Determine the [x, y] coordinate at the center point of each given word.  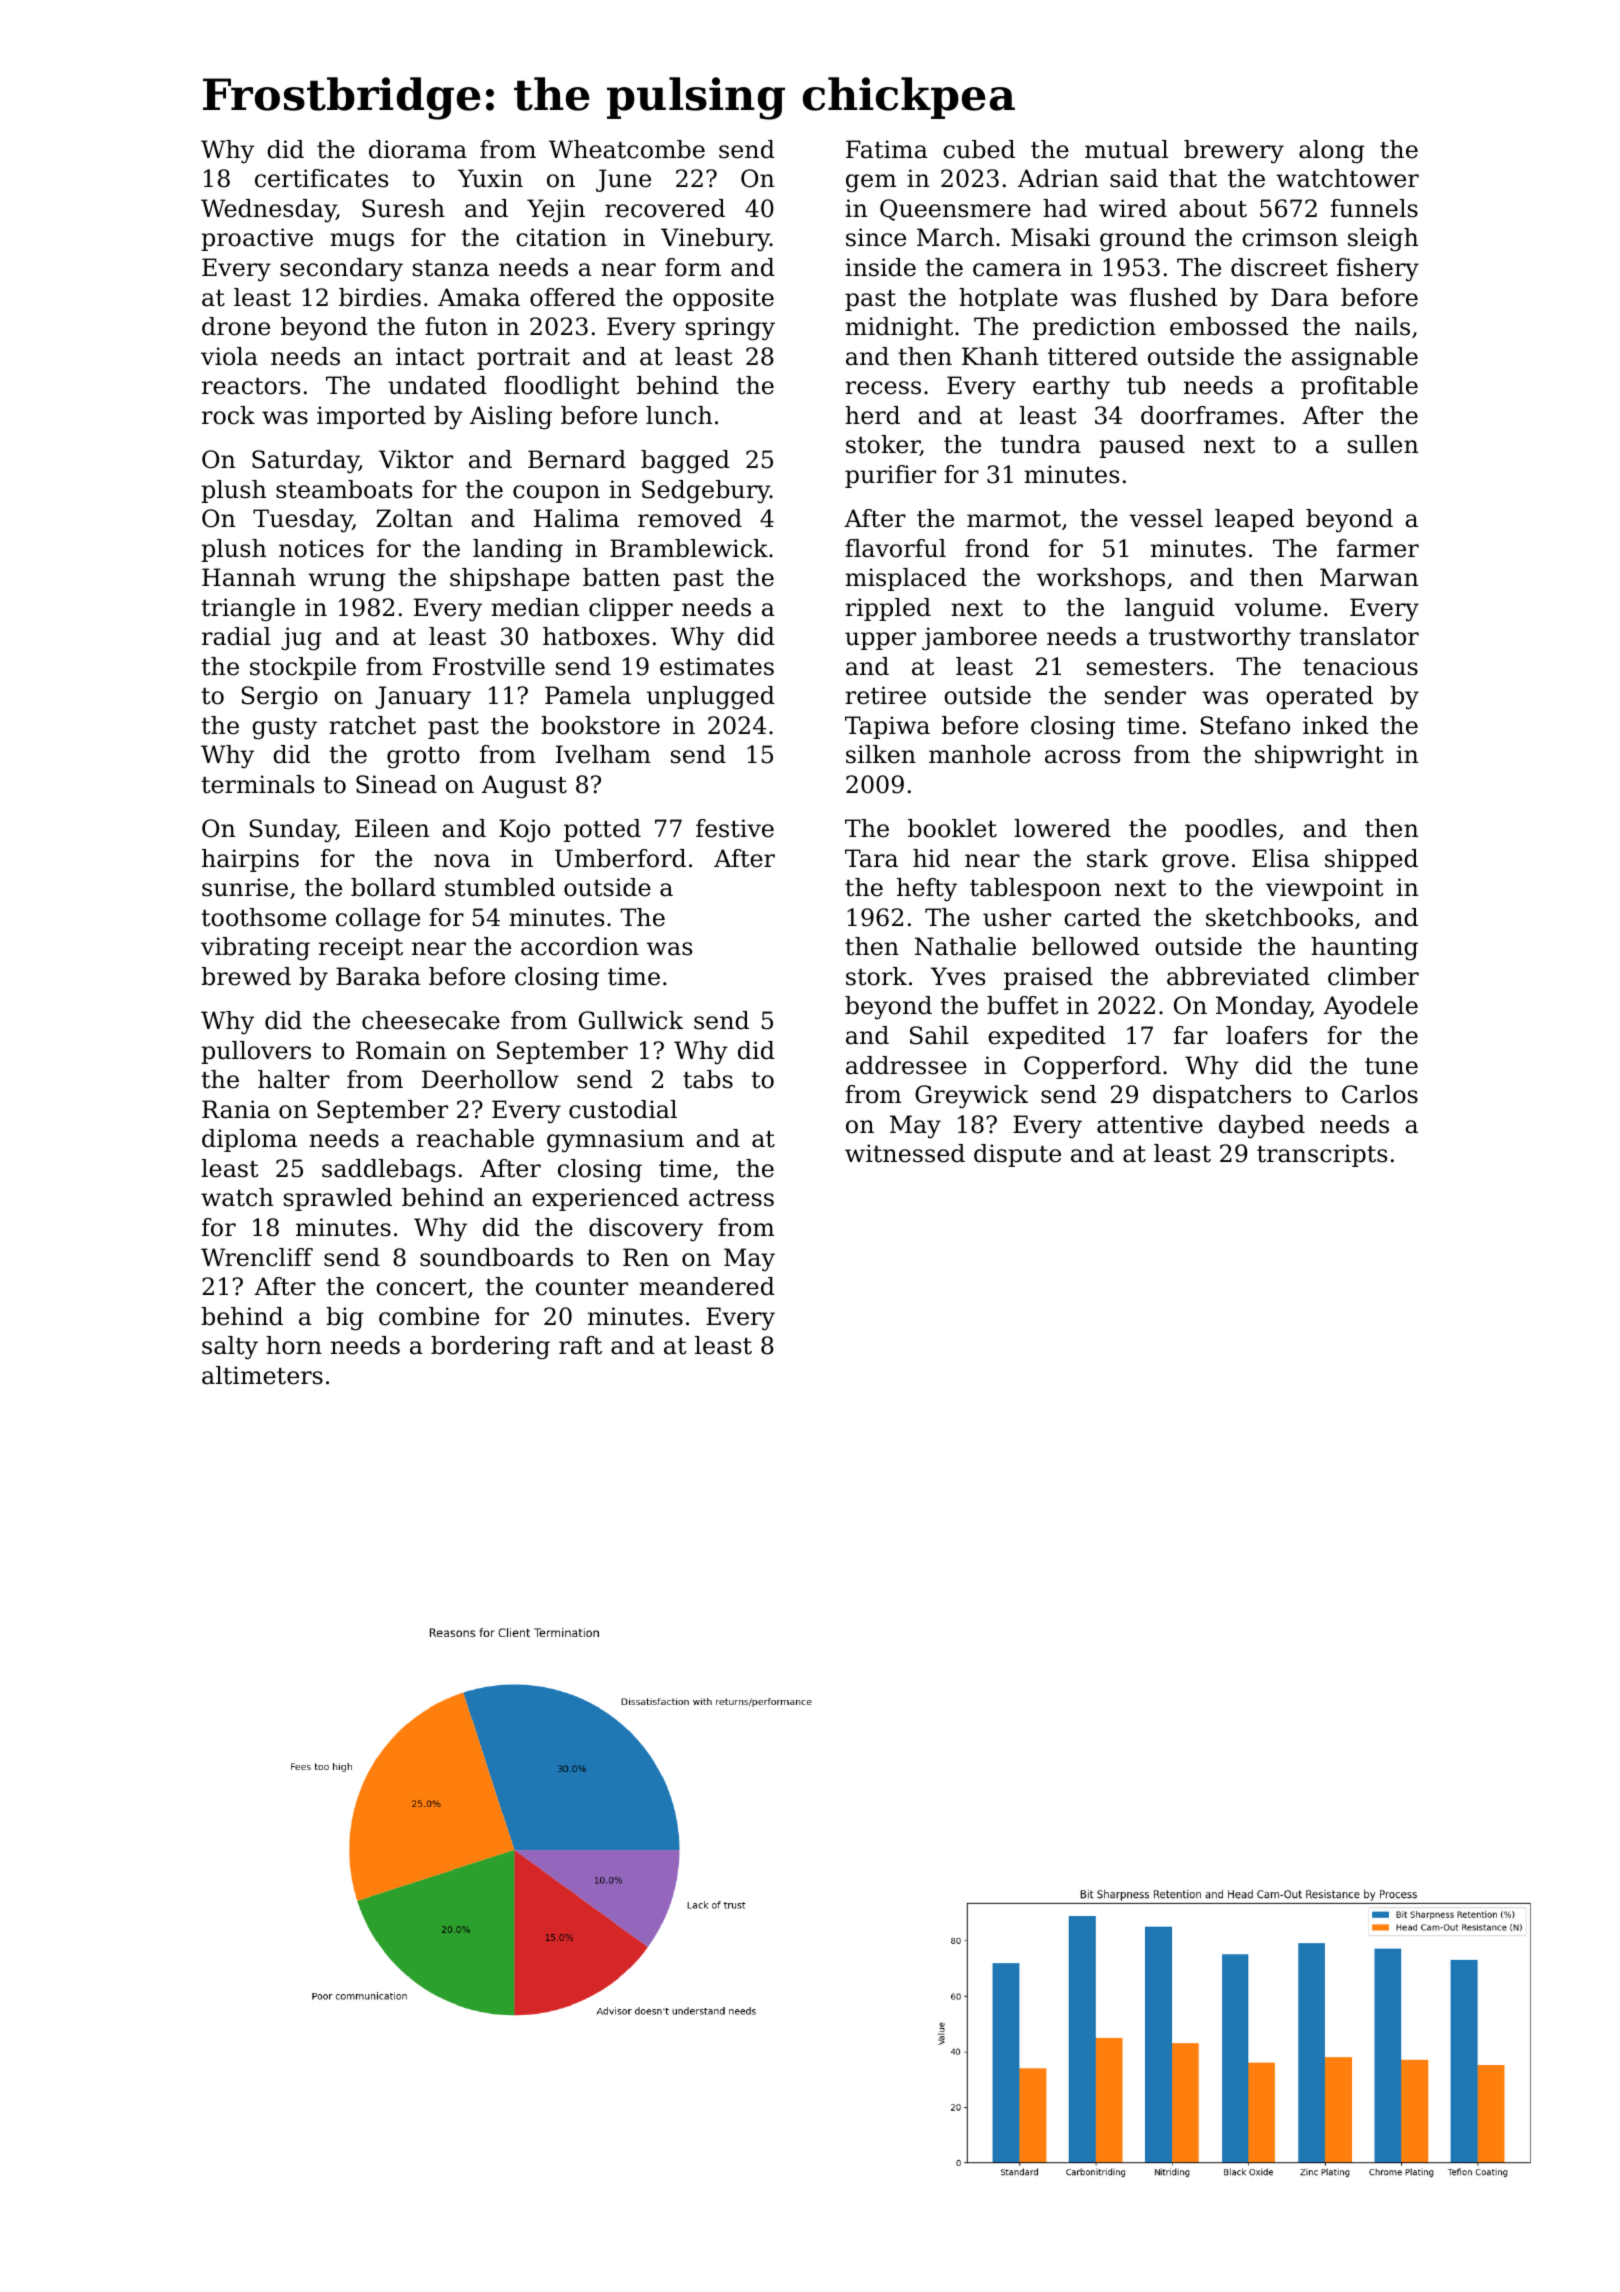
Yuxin [490, 178]
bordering [490, 1348]
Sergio [280, 698]
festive [735, 828]
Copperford [1092, 1067]
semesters [1147, 667]
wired [1133, 208]
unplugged [711, 698]
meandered [707, 1286]
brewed [246, 976]
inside [880, 267]
